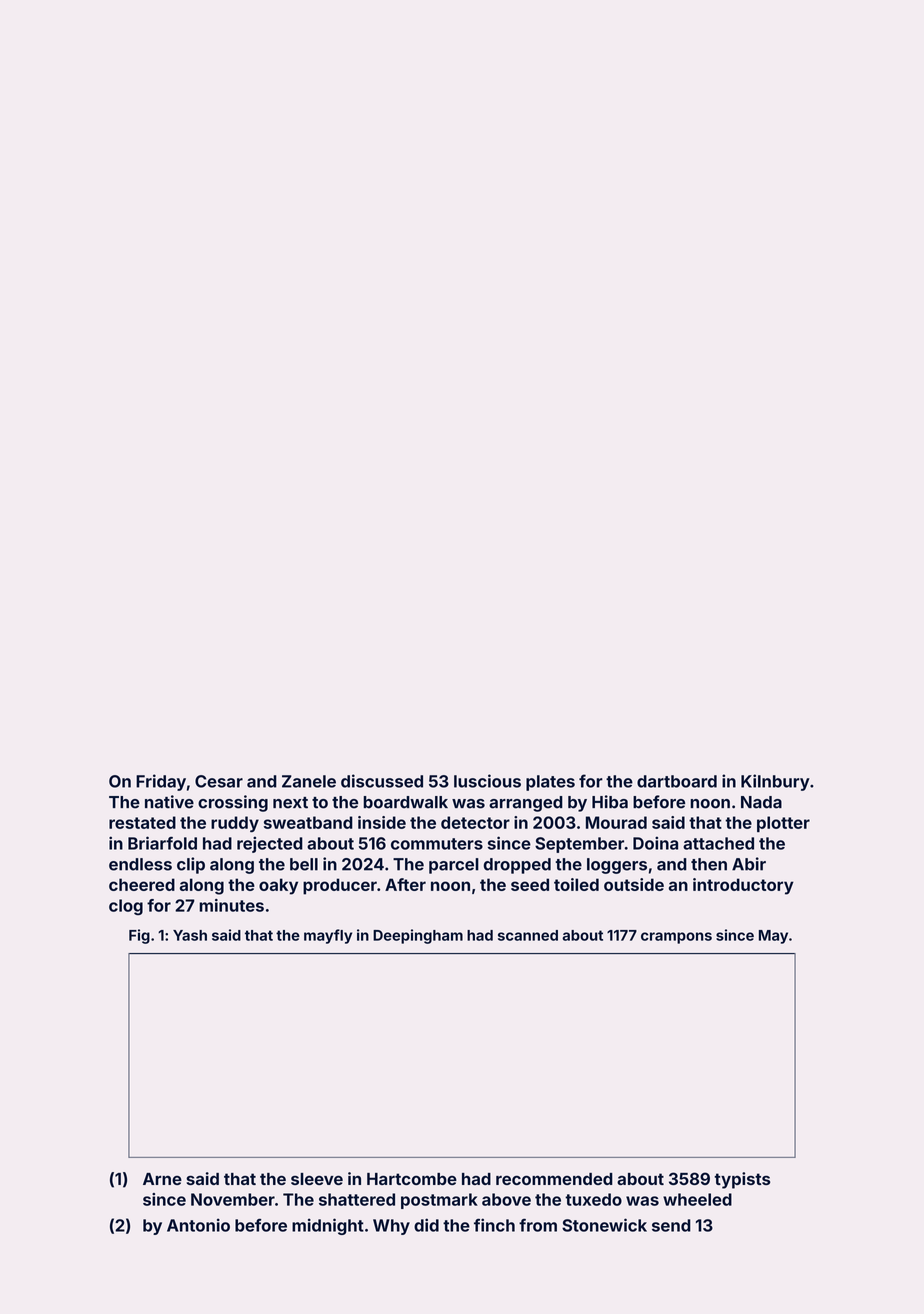  I want to click on crossing, so click(233, 803).
